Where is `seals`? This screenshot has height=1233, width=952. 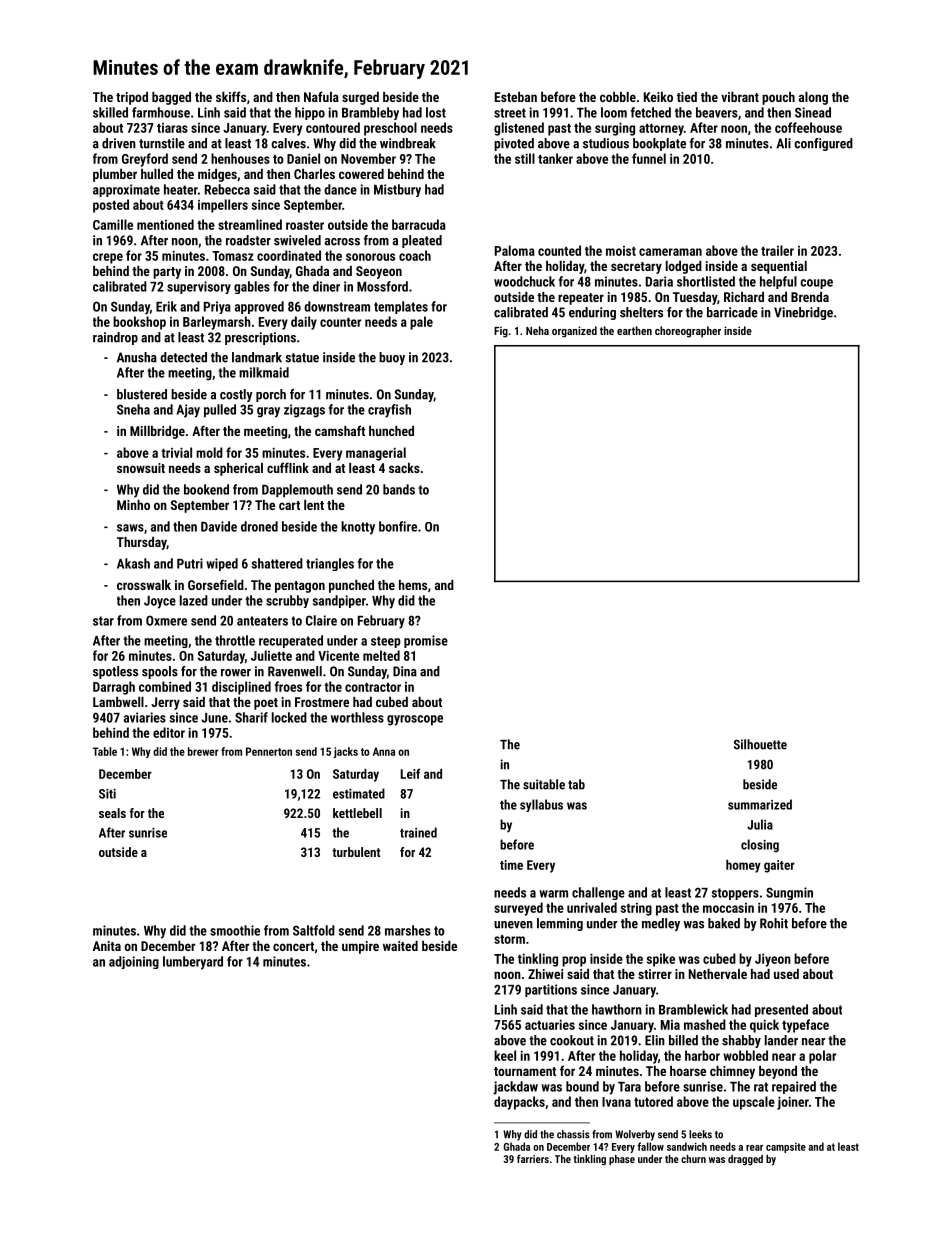 seals is located at coordinates (112, 813).
